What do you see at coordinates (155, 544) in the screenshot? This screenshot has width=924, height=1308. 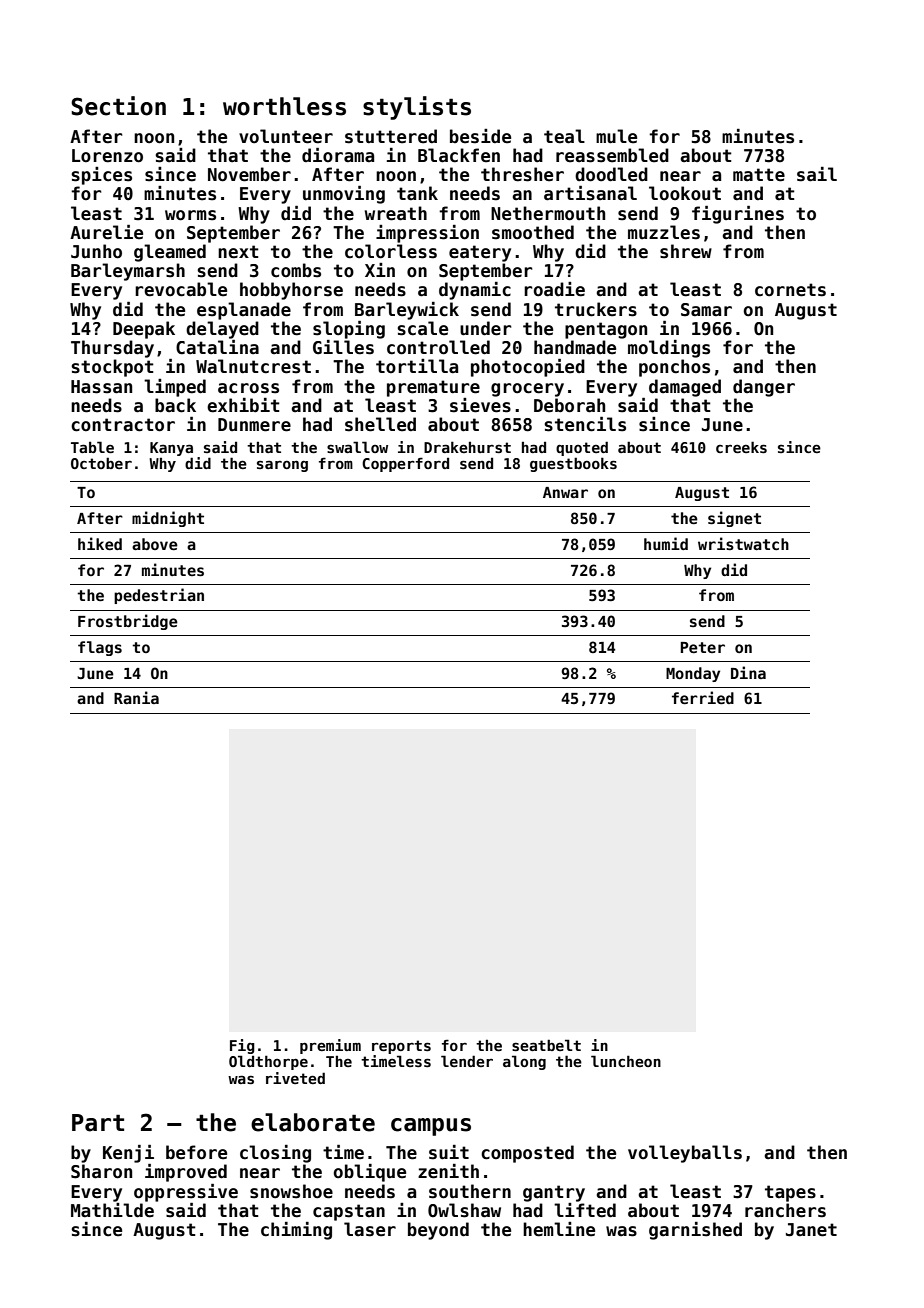 I see `above` at bounding box center [155, 544].
